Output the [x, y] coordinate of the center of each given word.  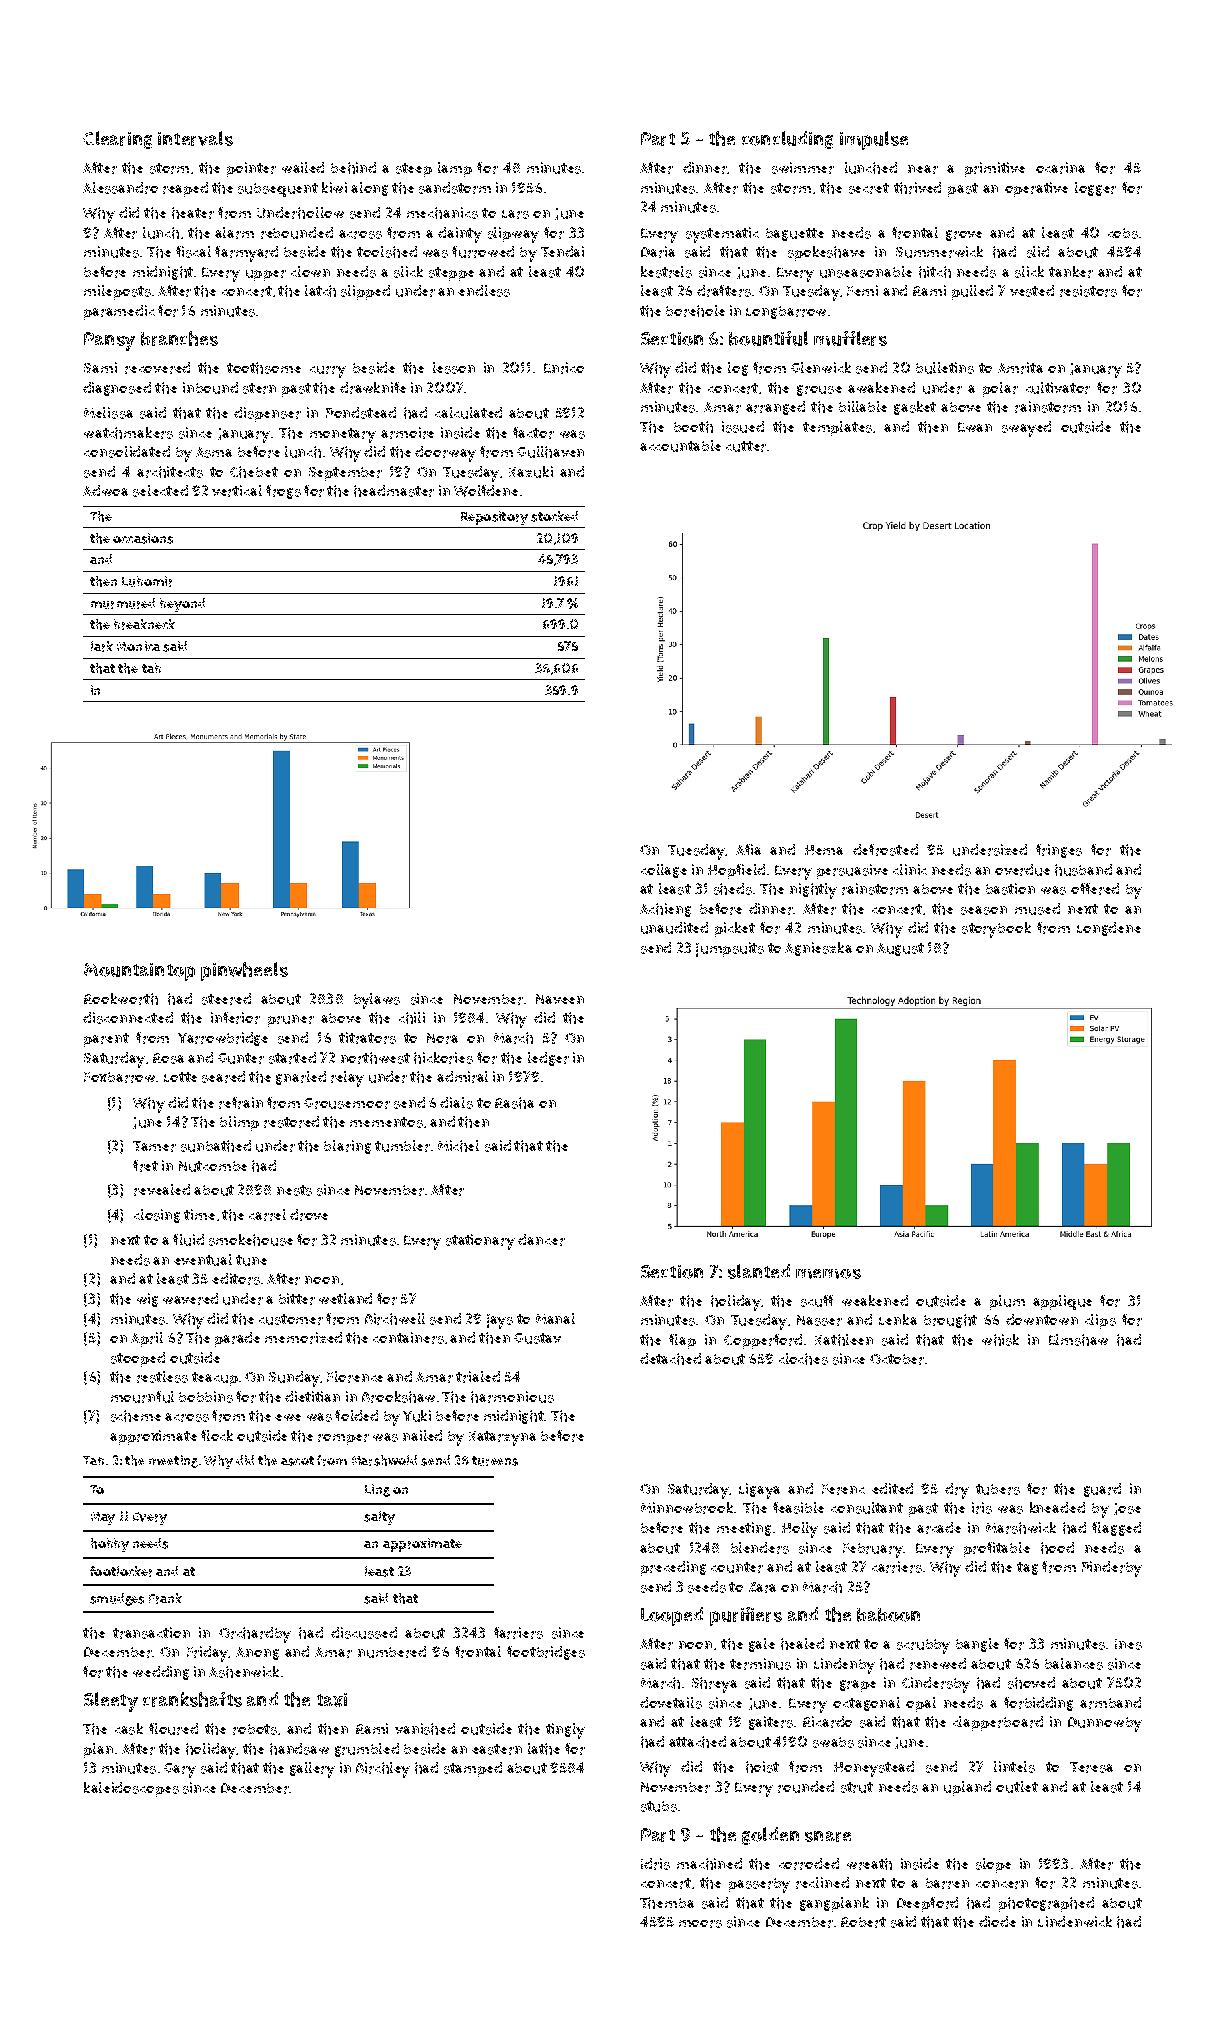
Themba [667, 1903]
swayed [1026, 429]
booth [693, 427]
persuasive [852, 871]
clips [1100, 1321]
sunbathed [216, 1146]
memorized [303, 1338]
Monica [138, 646]
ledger [548, 1059]
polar [1000, 389]
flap [682, 1341]
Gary [180, 1770]
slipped [365, 292]
